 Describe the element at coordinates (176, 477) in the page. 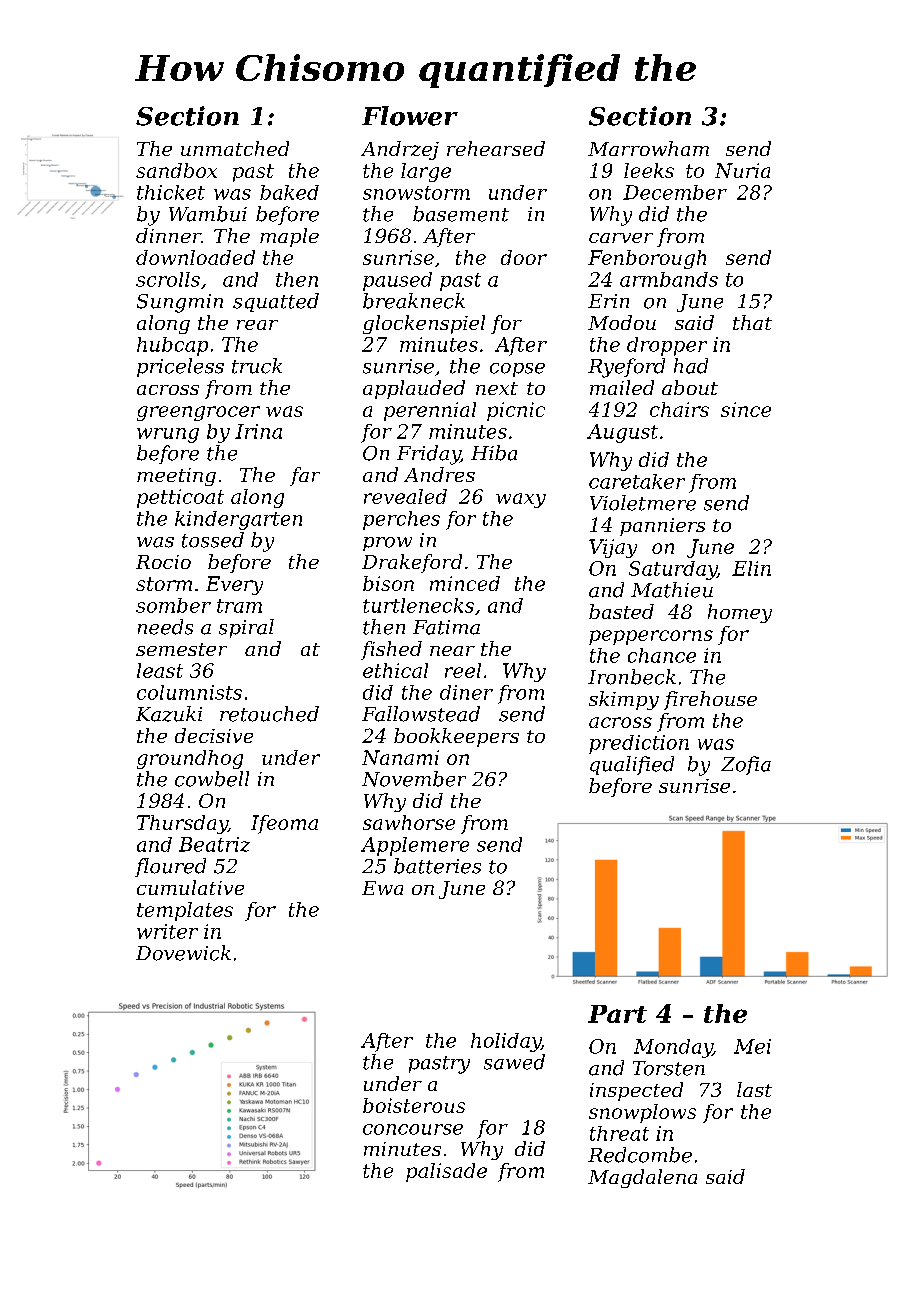

I see `meeting` at that location.
